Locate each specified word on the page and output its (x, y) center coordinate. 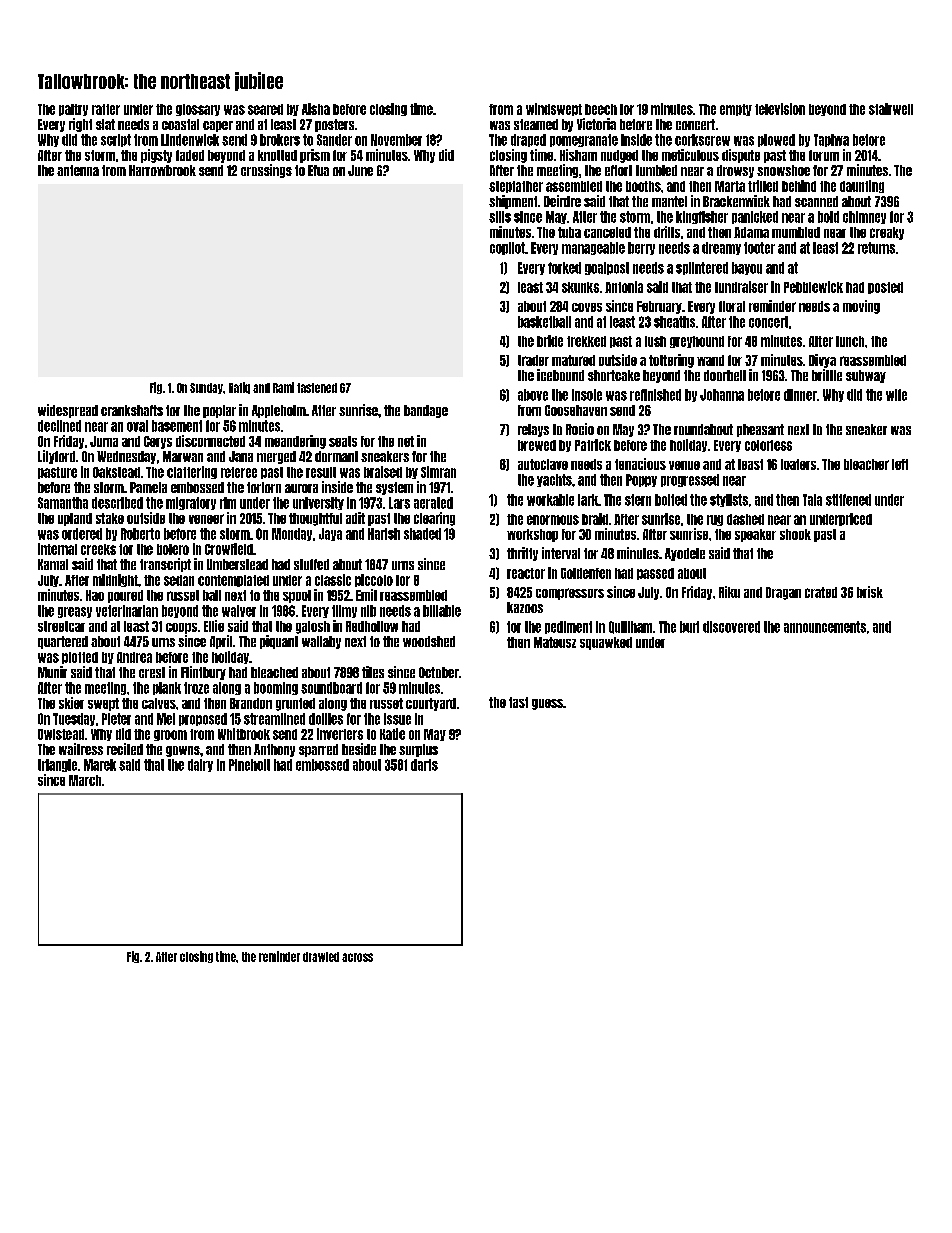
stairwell (891, 109)
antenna (78, 170)
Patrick (593, 445)
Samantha (63, 503)
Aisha (316, 109)
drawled (321, 957)
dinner (800, 395)
